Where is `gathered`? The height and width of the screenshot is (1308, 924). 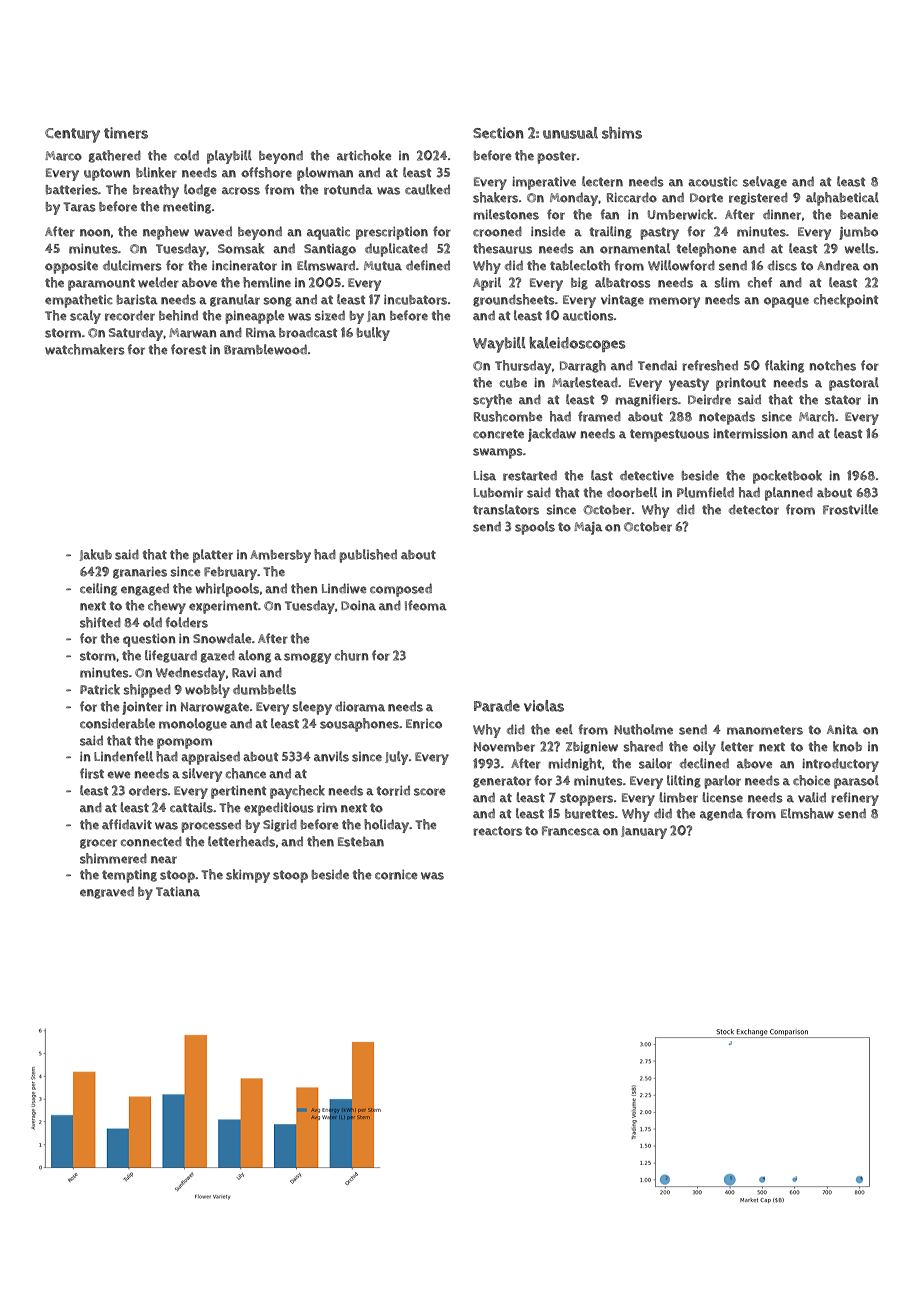 gathered is located at coordinates (115, 156).
